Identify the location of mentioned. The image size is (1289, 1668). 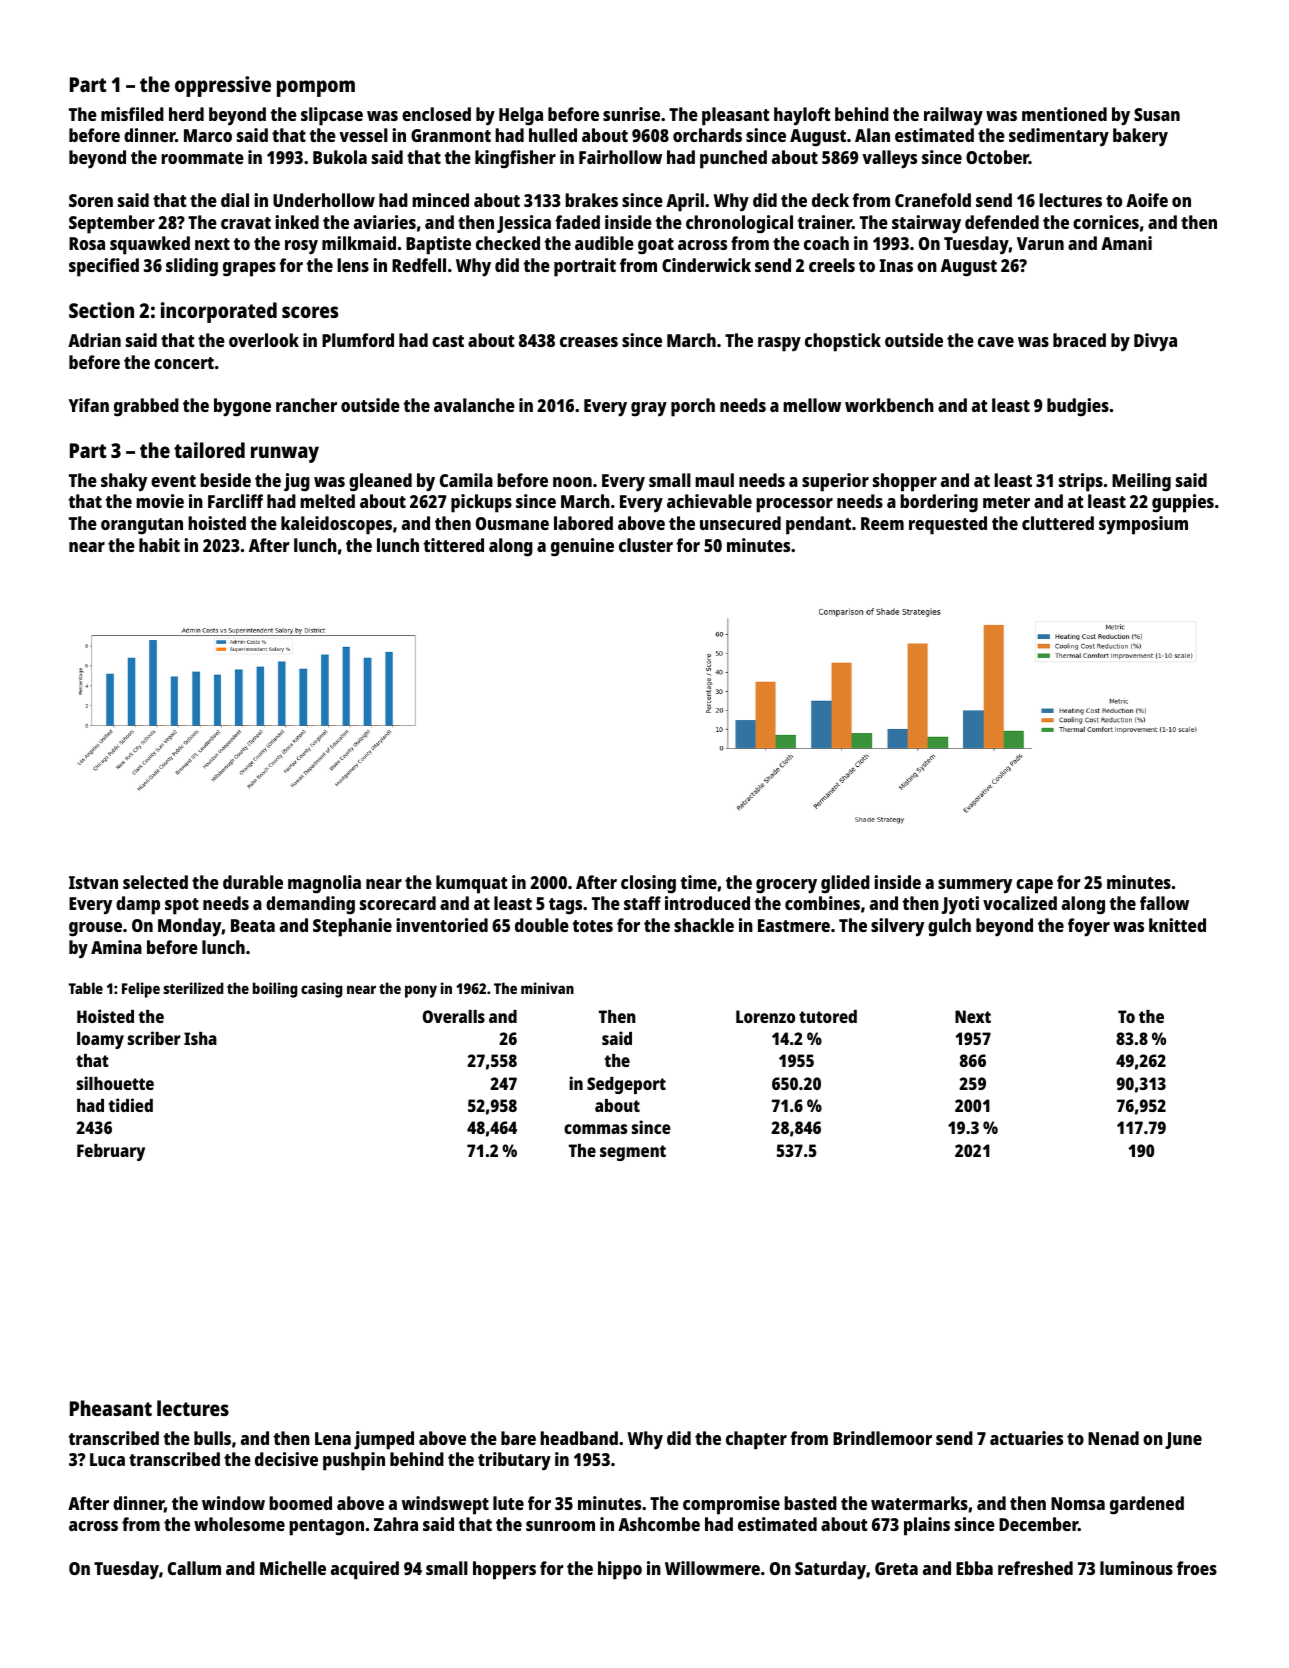
(1064, 114).
